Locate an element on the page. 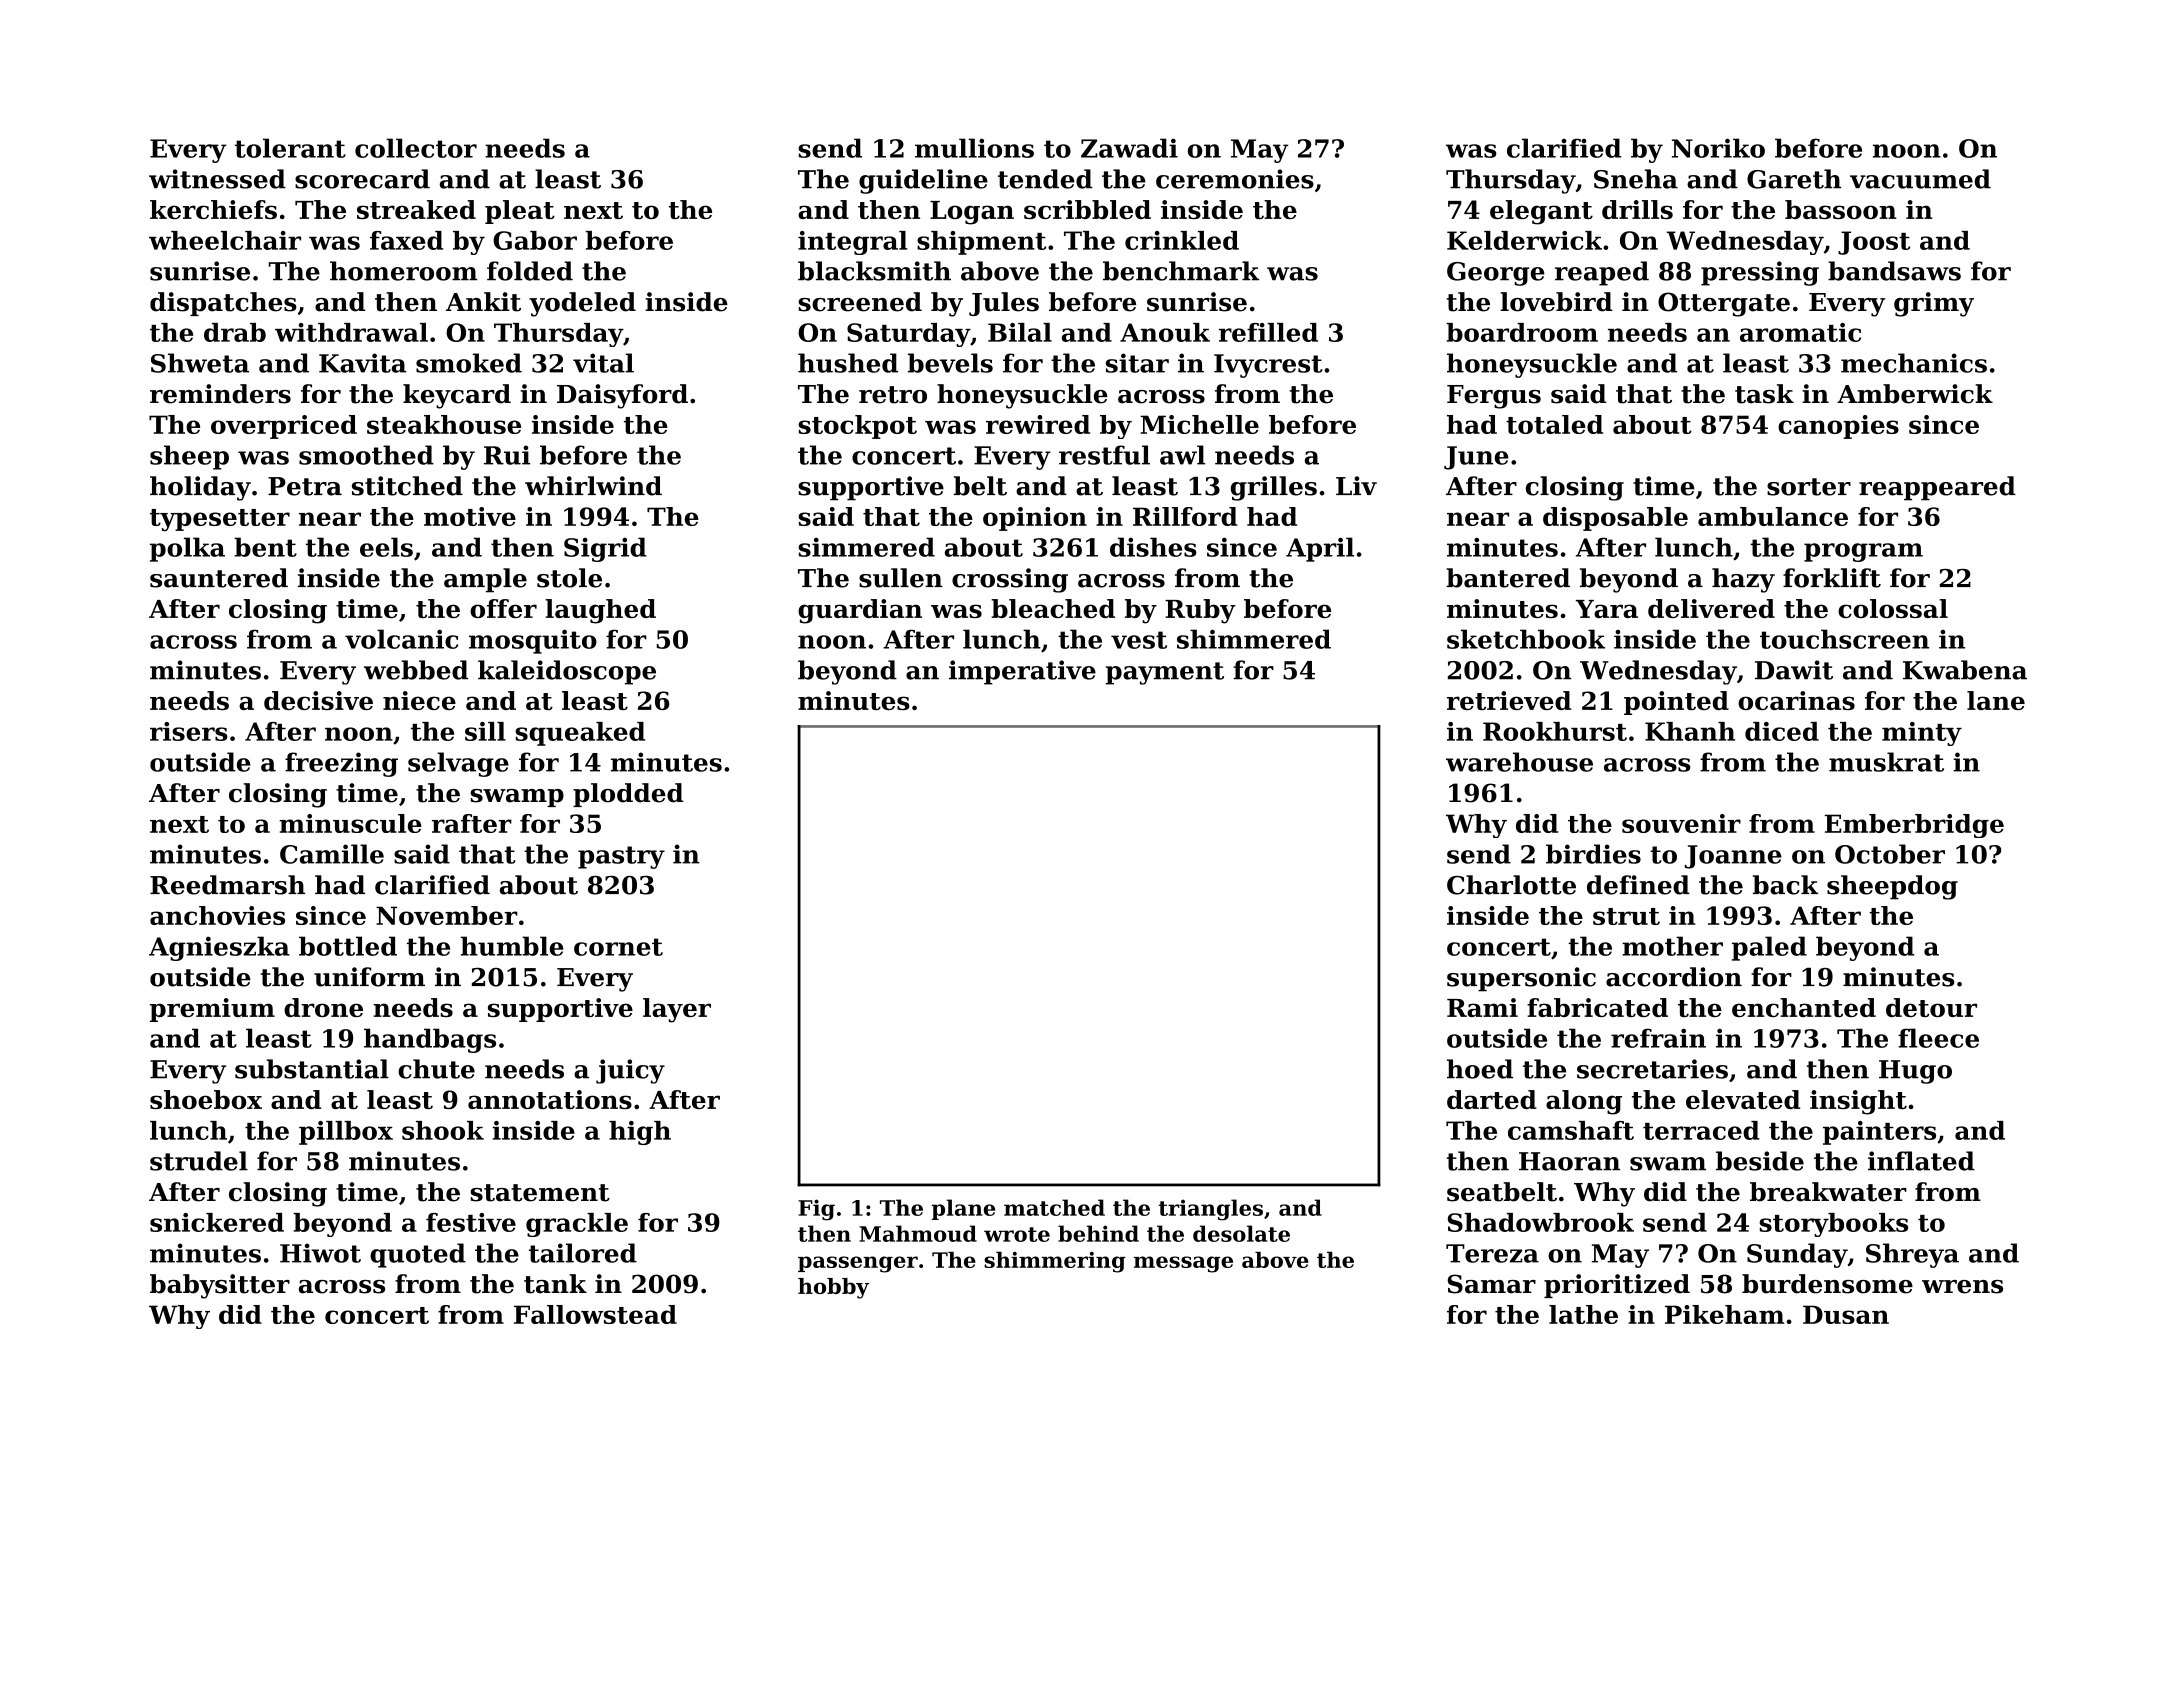 Image resolution: width=2178 pixels, height=1683 pixels. bassoon is located at coordinates (1841, 209).
